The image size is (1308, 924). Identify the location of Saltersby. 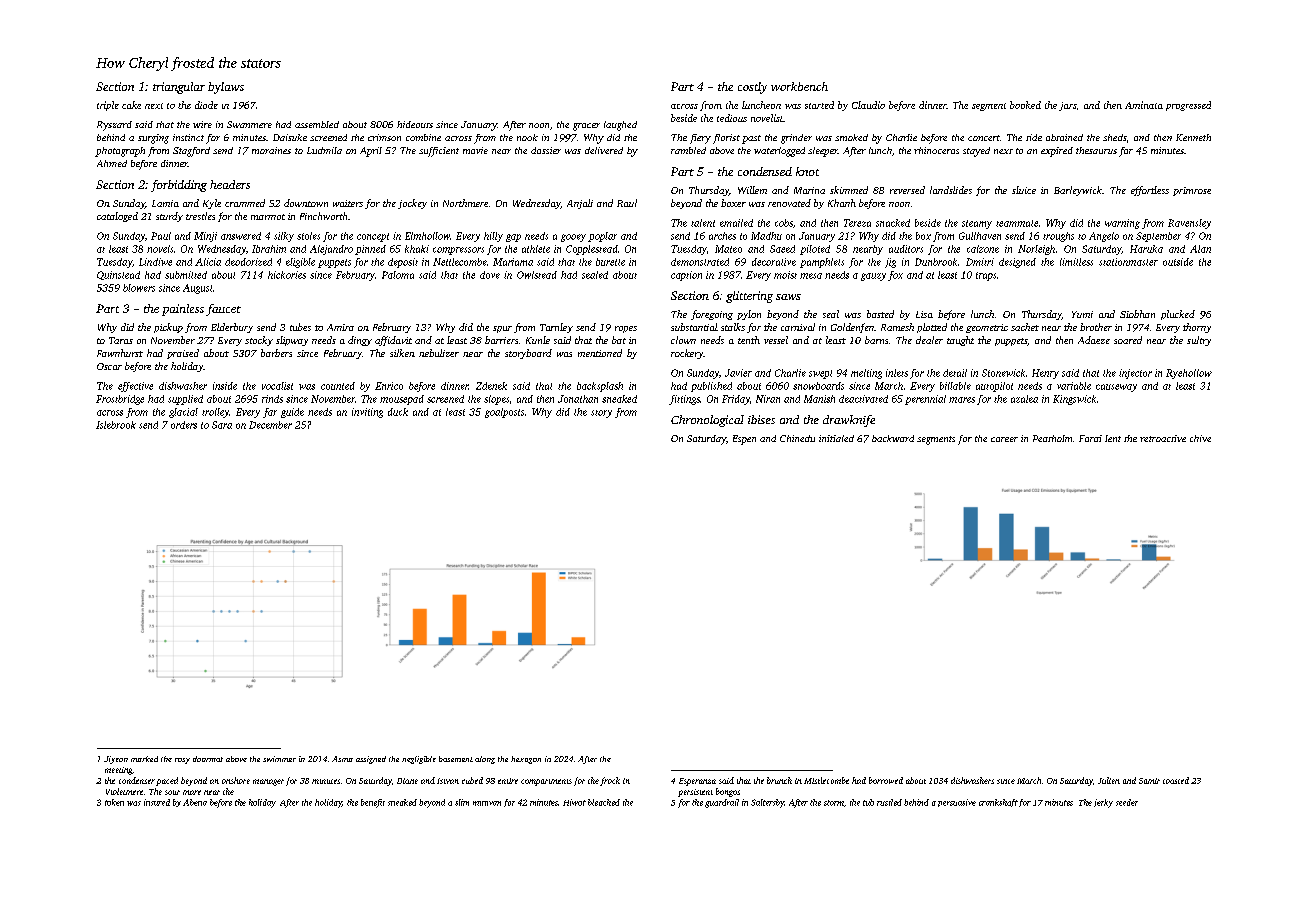
(767, 803).
